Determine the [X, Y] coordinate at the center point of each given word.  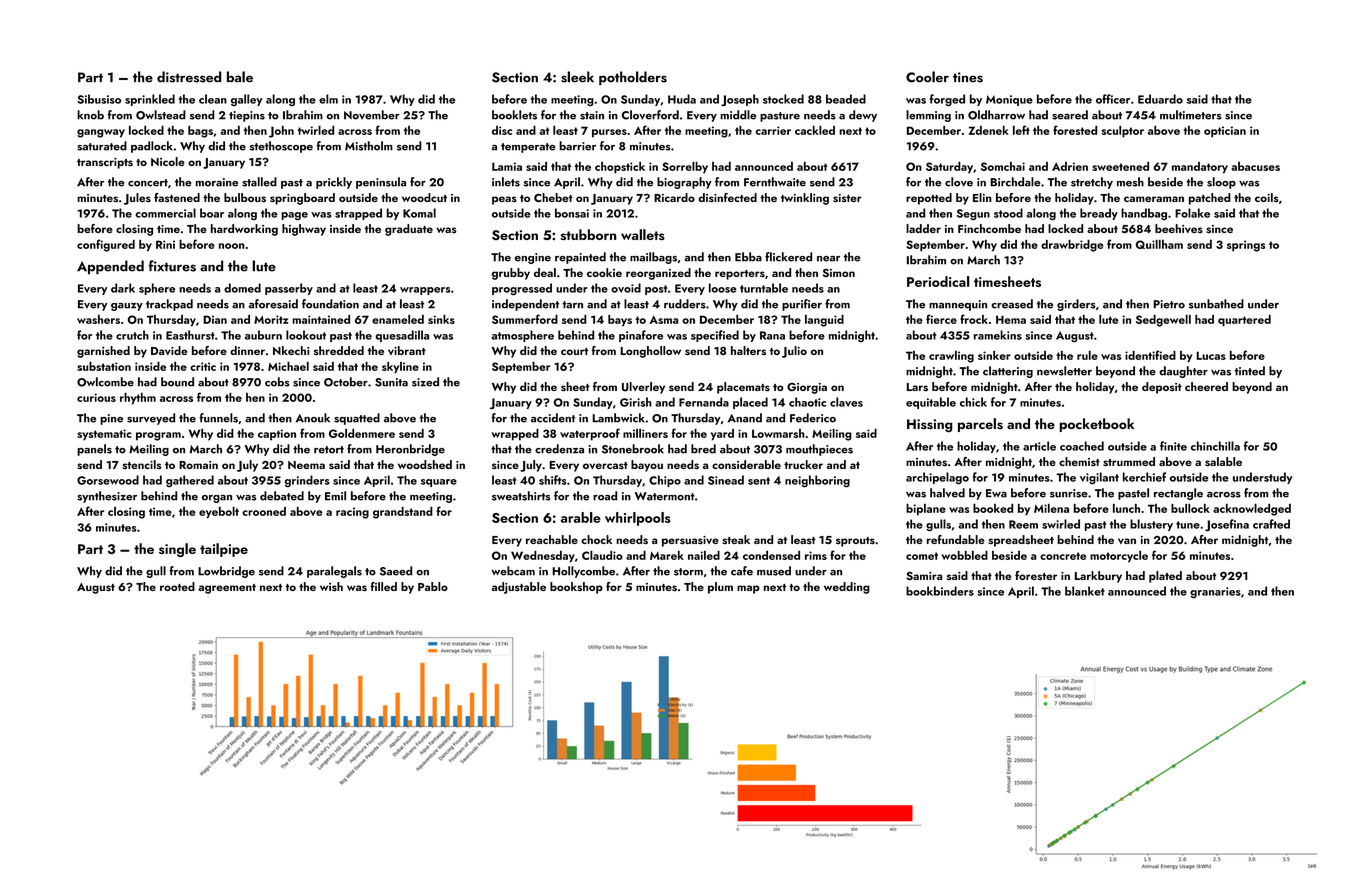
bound [177, 382]
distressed [189, 77]
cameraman [1154, 199]
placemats [743, 388]
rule [1087, 355]
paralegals [334, 572]
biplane [926, 510]
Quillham [1159, 244]
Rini [165, 244]
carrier [773, 130]
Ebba [748, 257]
